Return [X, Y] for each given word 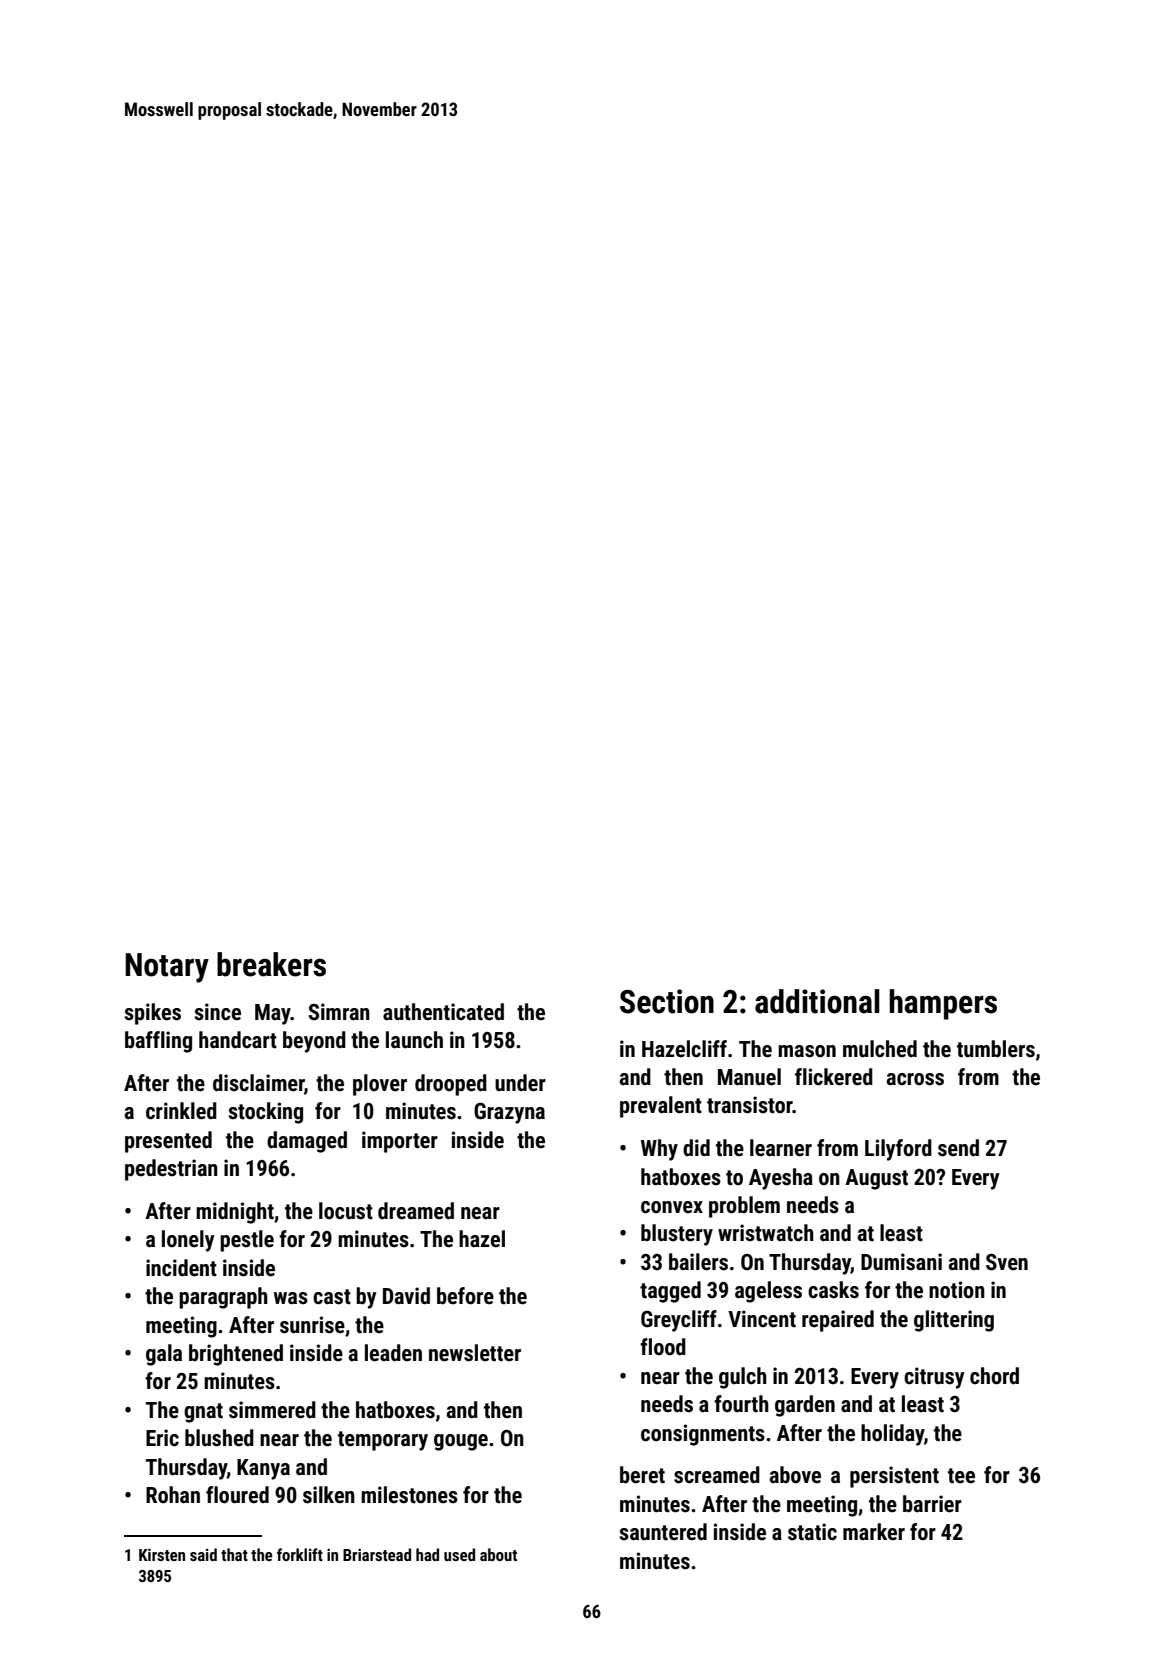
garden [805, 1406]
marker [874, 1532]
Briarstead [377, 1554]
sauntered [663, 1532]
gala [164, 1355]
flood [663, 1347]
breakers [271, 964]
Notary [167, 968]
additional [817, 1001]
